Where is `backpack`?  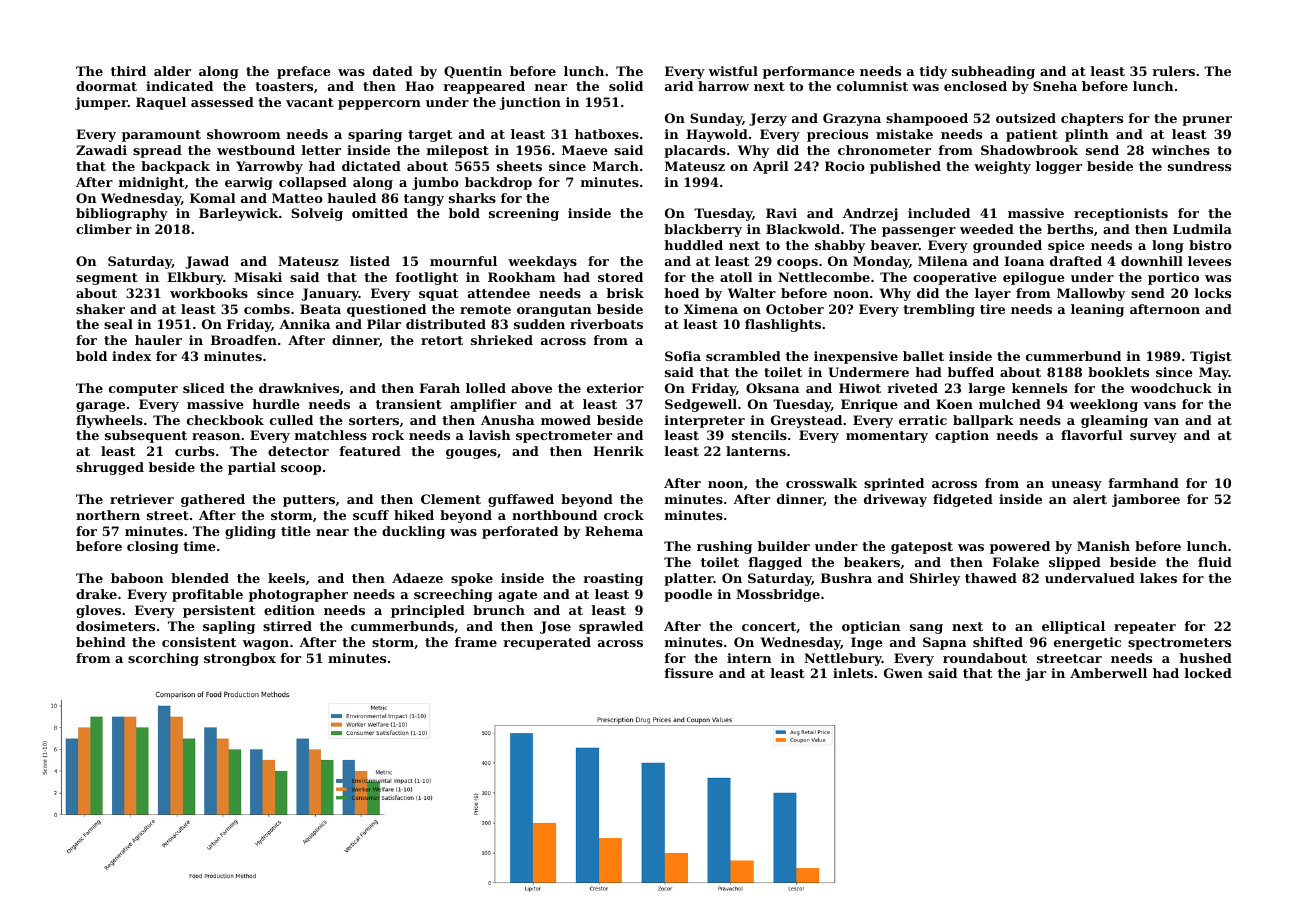 backpack is located at coordinates (175, 167).
